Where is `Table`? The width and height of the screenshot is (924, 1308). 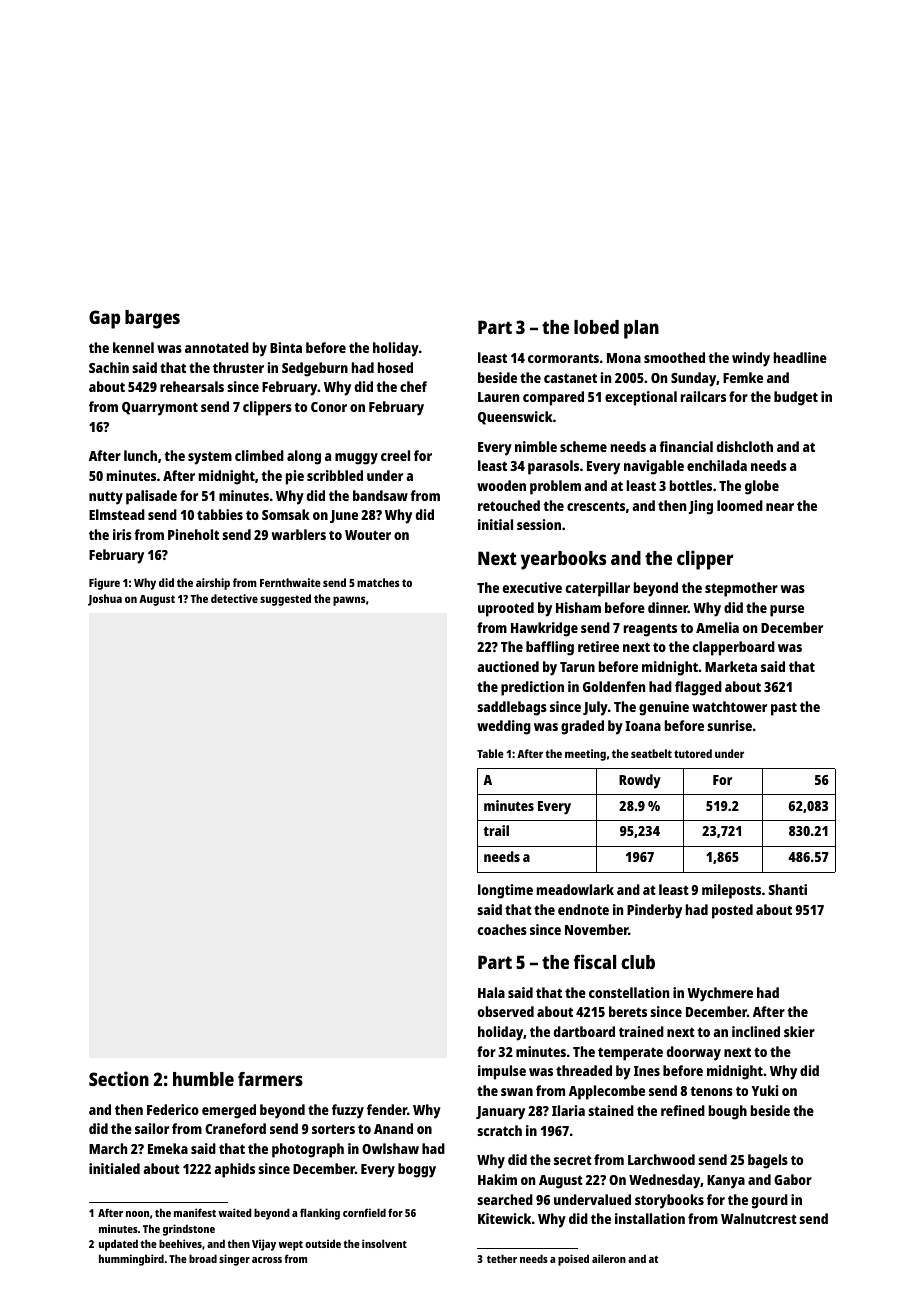
Table is located at coordinates (490, 753).
